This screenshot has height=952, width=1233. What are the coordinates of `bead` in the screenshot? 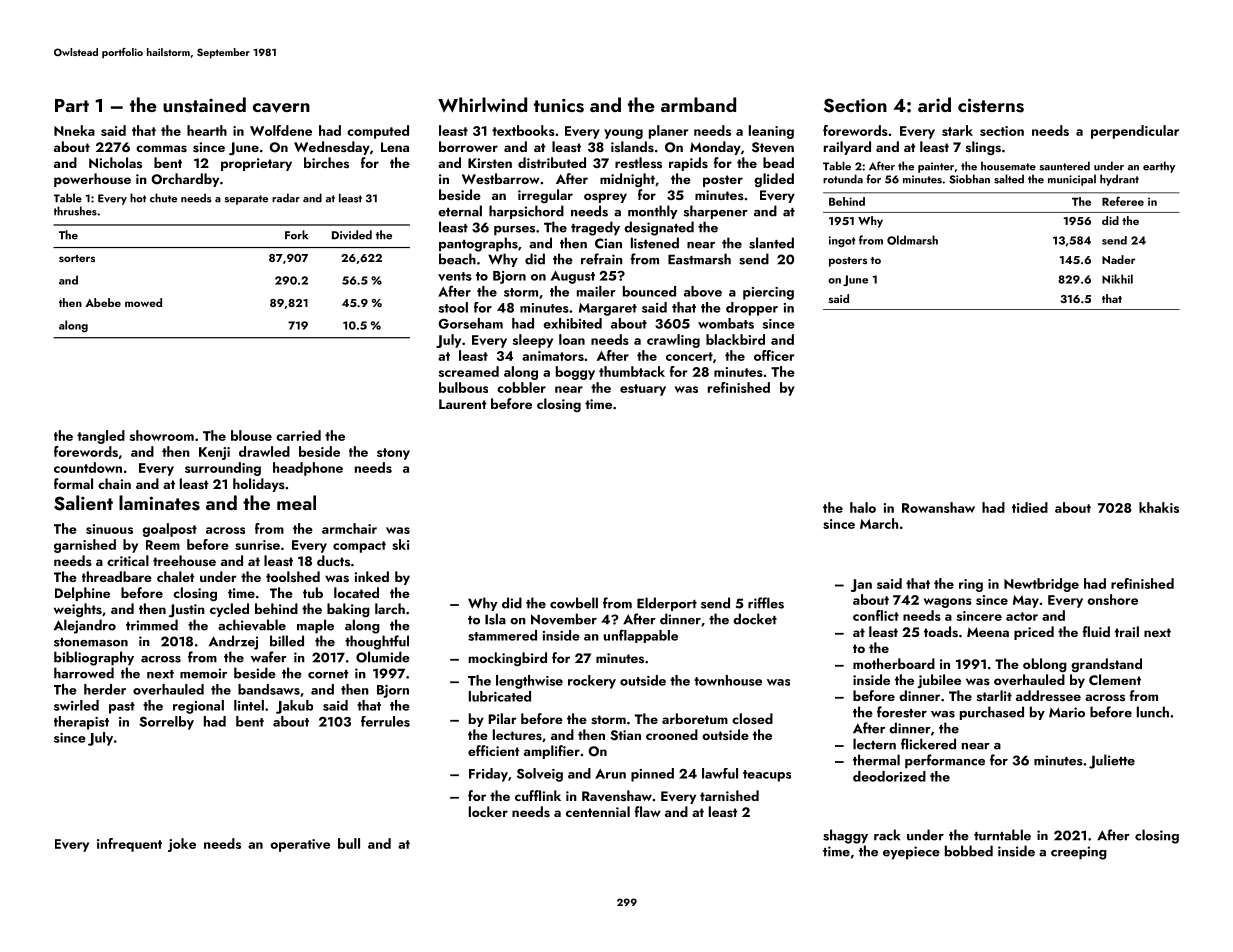 It's located at (778, 162).
